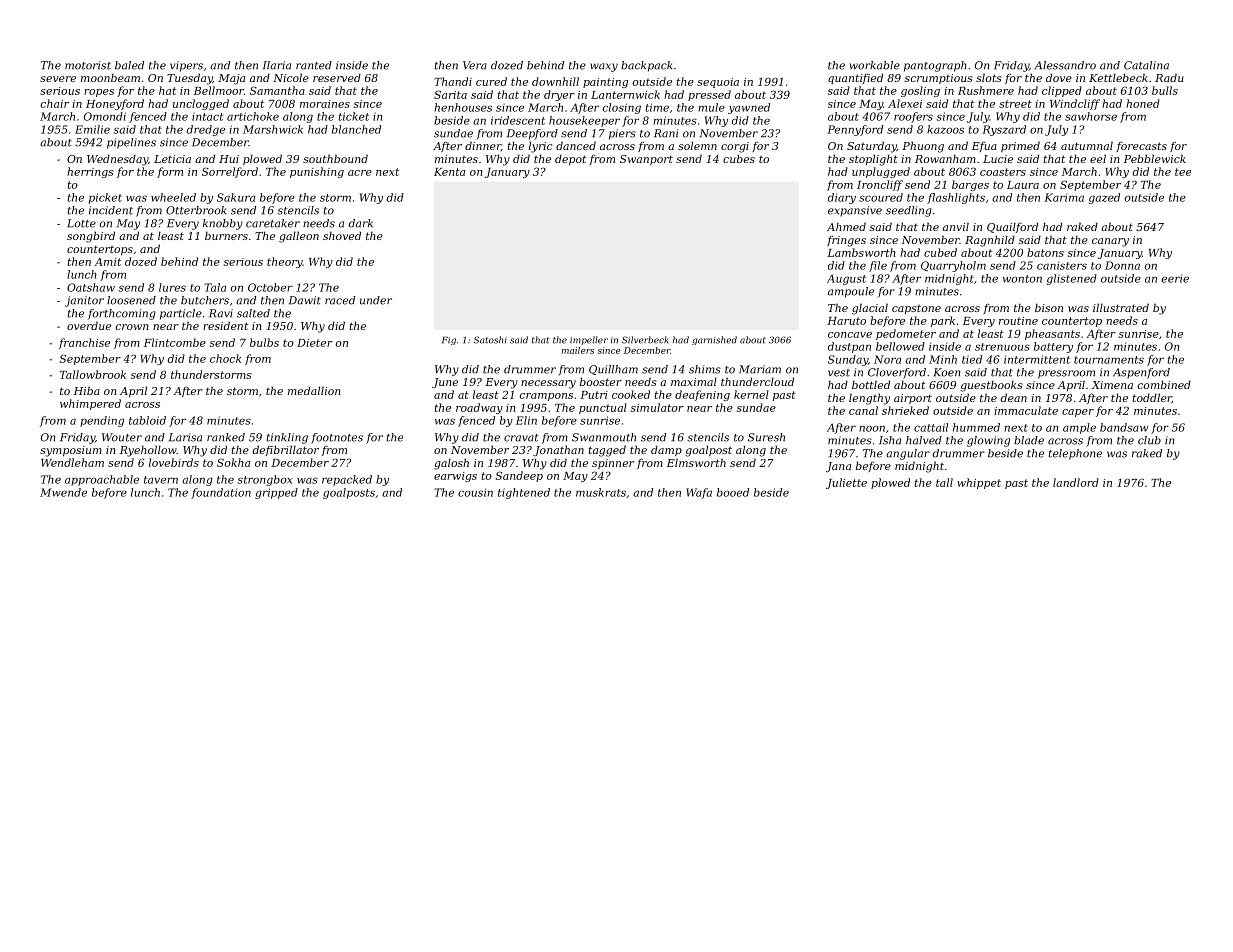  What do you see at coordinates (524, 493) in the page?
I see `tightened` at bounding box center [524, 493].
